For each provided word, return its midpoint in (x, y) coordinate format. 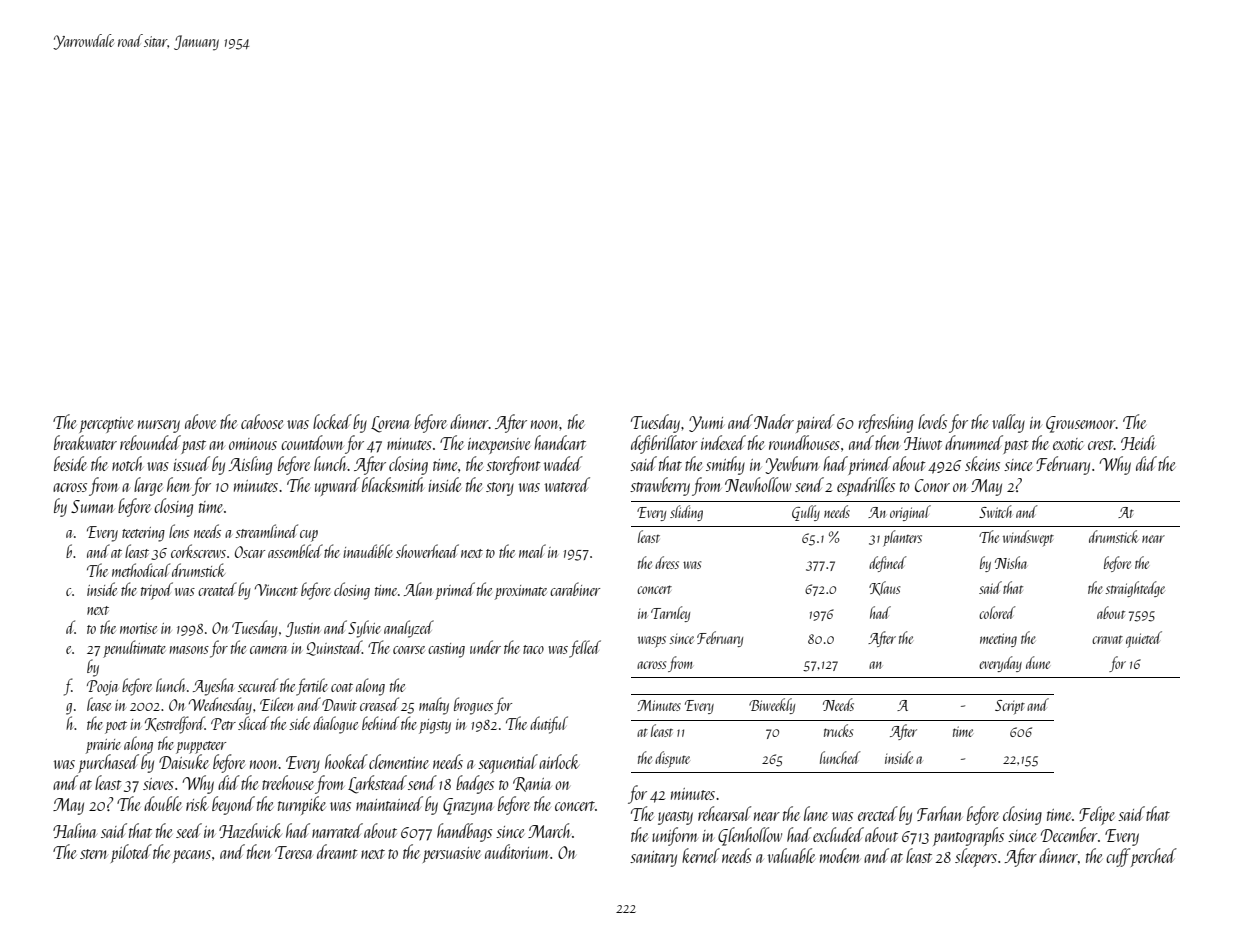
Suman (93, 506)
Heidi (1138, 442)
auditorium (517, 851)
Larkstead (377, 784)
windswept (1028, 538)
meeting (998, 640)
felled (585, 649)
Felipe (1097, 815)
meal (532, 551)
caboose (262, 421)
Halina (74, 830)
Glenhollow (750, 836)
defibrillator (664, 444)
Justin (303, 629)
